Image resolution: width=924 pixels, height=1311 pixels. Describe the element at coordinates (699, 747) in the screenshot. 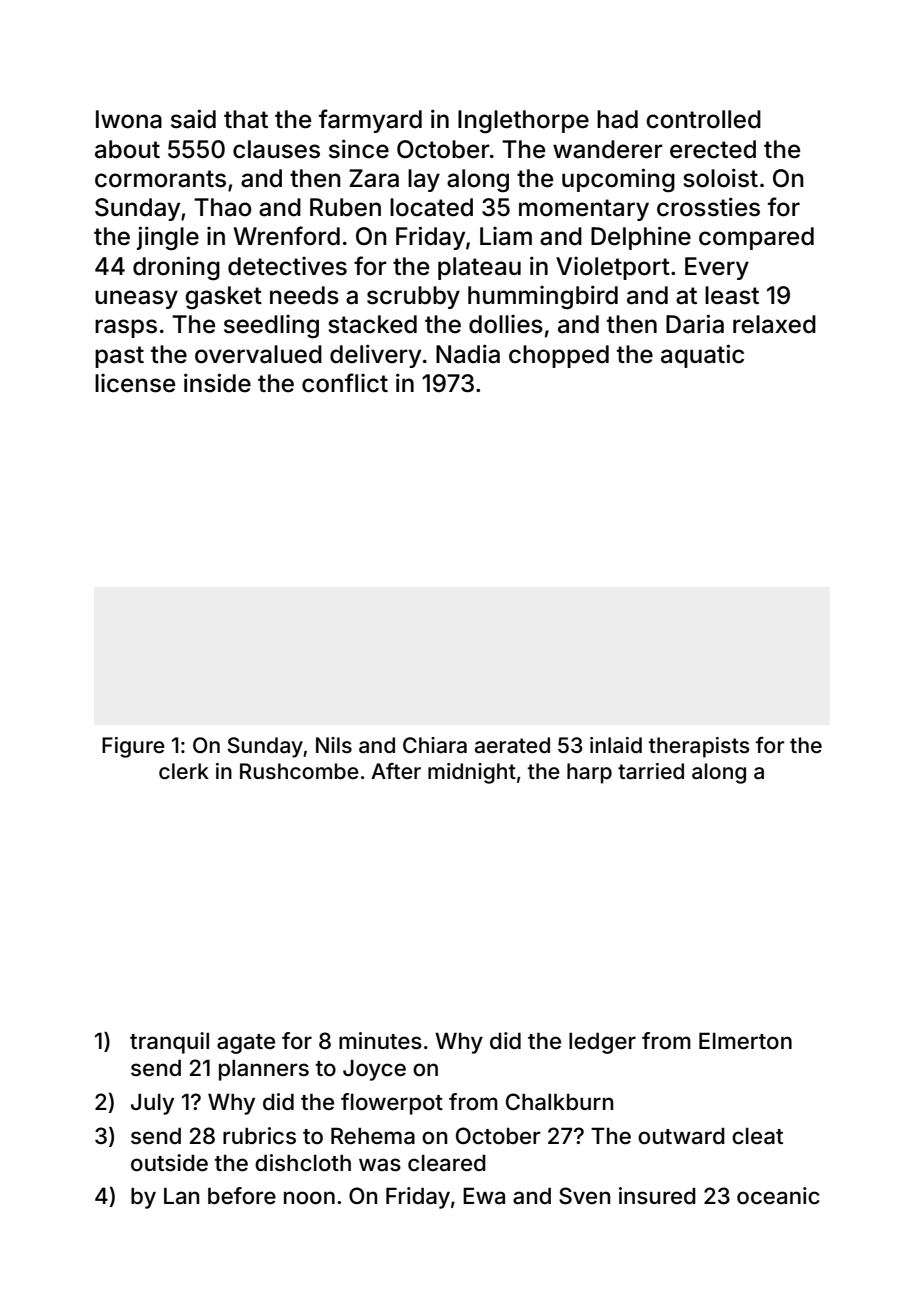

I see `therapists` at that location.
